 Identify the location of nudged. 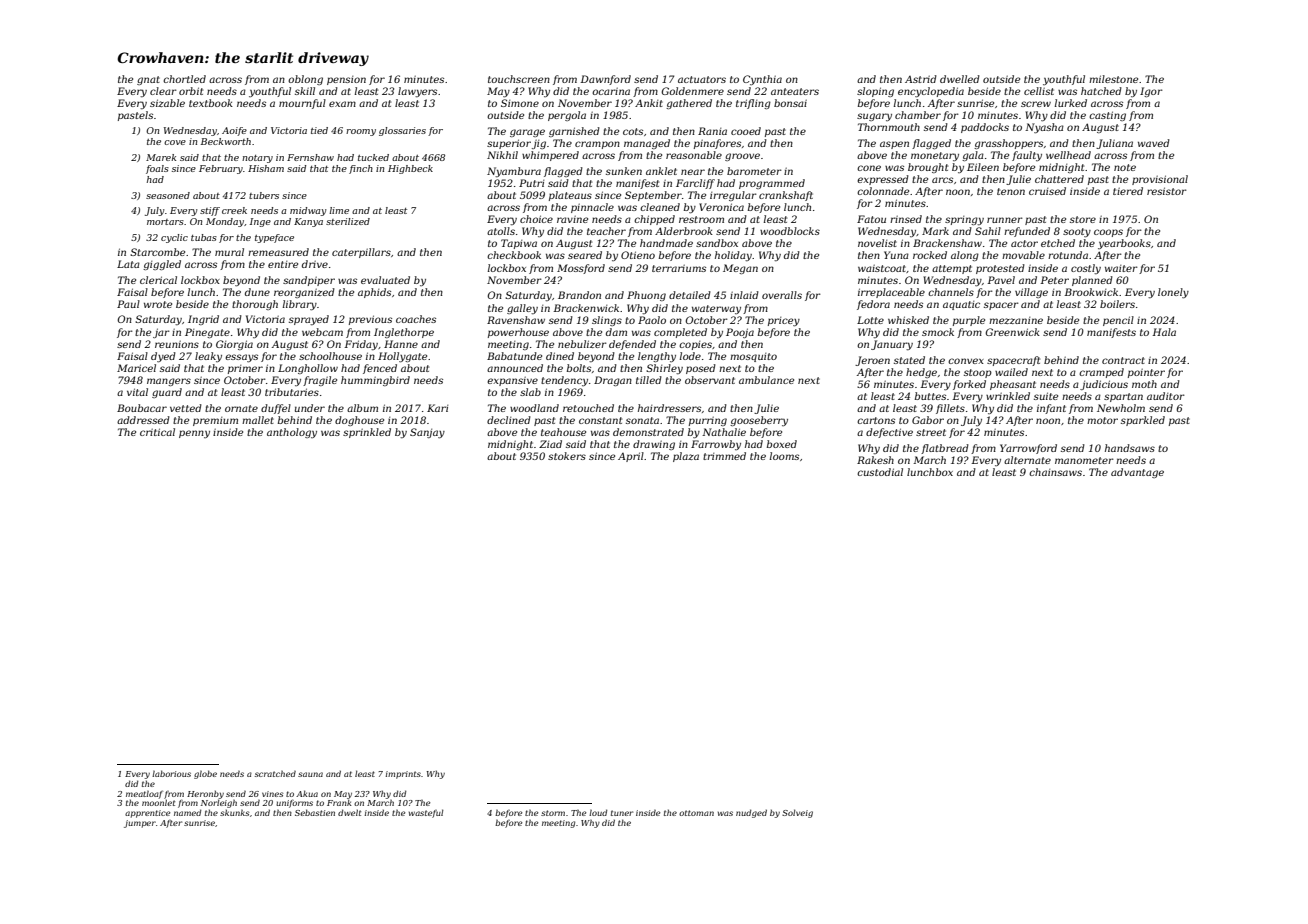
(751, 813).
